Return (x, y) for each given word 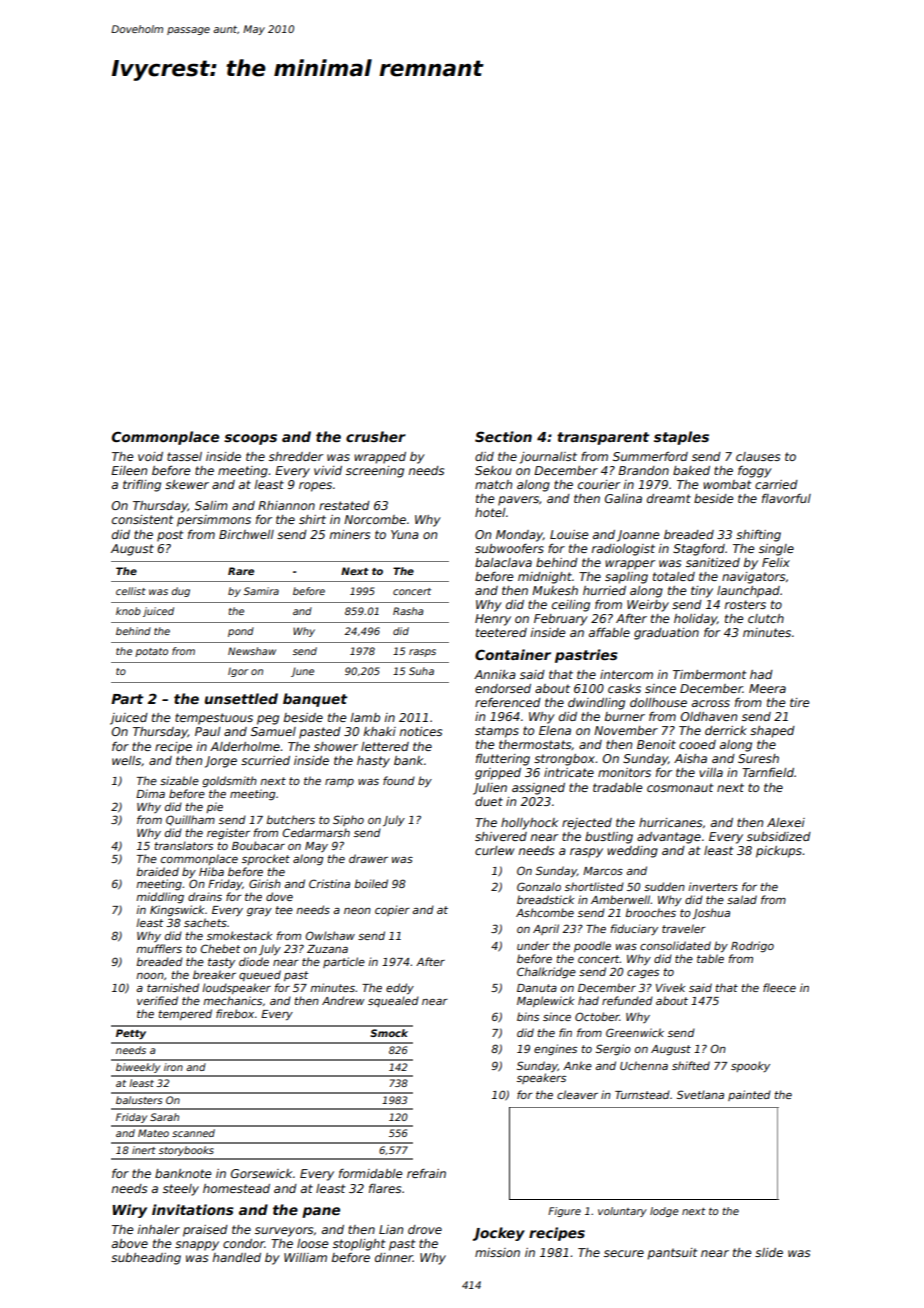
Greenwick (635, 1032)
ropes (315, 487)
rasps (422, 653)
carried (776, 484)
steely (181, 1190)
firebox (235, 1013)
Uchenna (644, 1065)
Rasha (408, 611)
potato (151, 652)
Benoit (656, 744)
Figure (564, 1212)
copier (392, 910)
